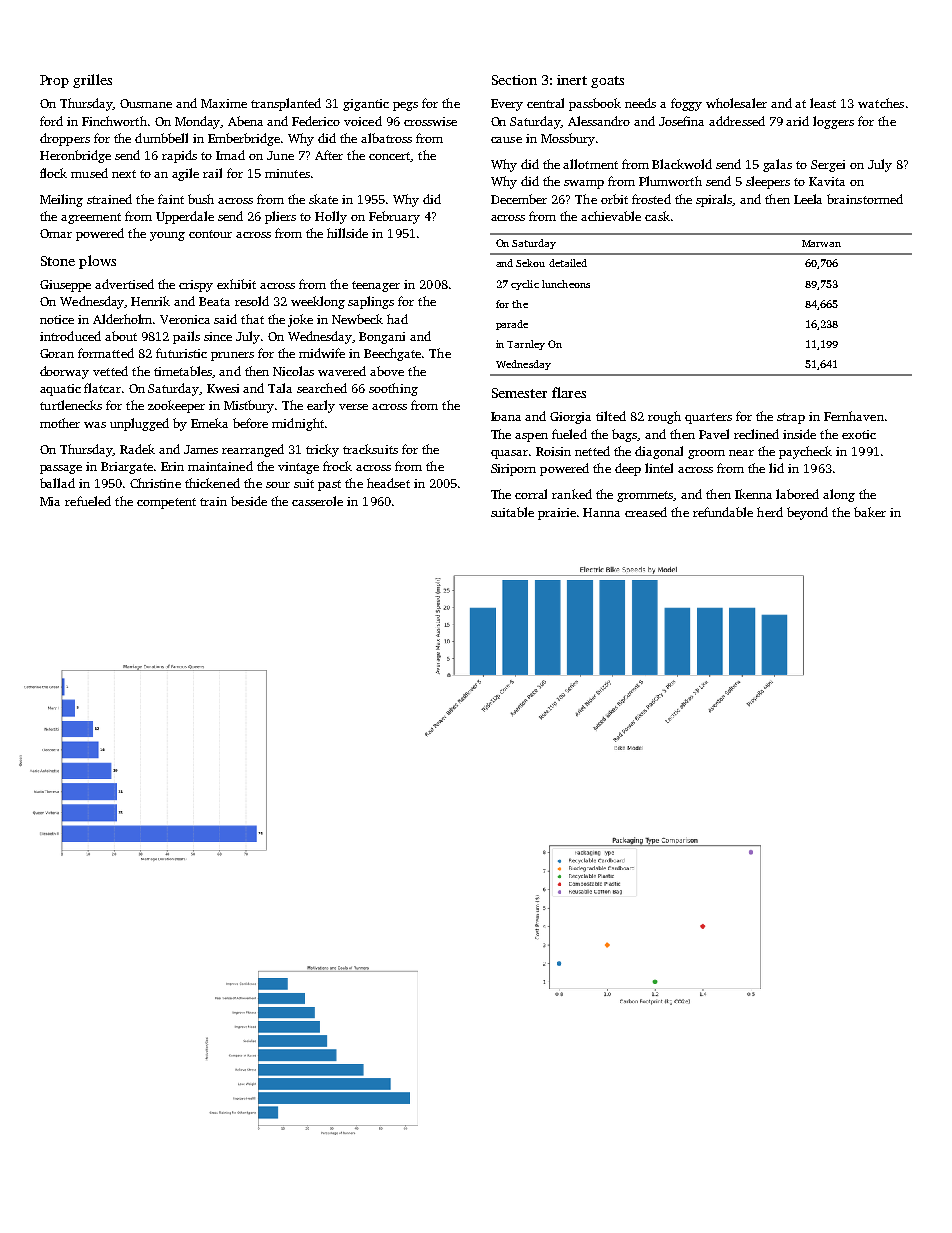  What do you see at coordinates (57, 319) in the page?
I see `notice` at bounding box center [57, 319].
